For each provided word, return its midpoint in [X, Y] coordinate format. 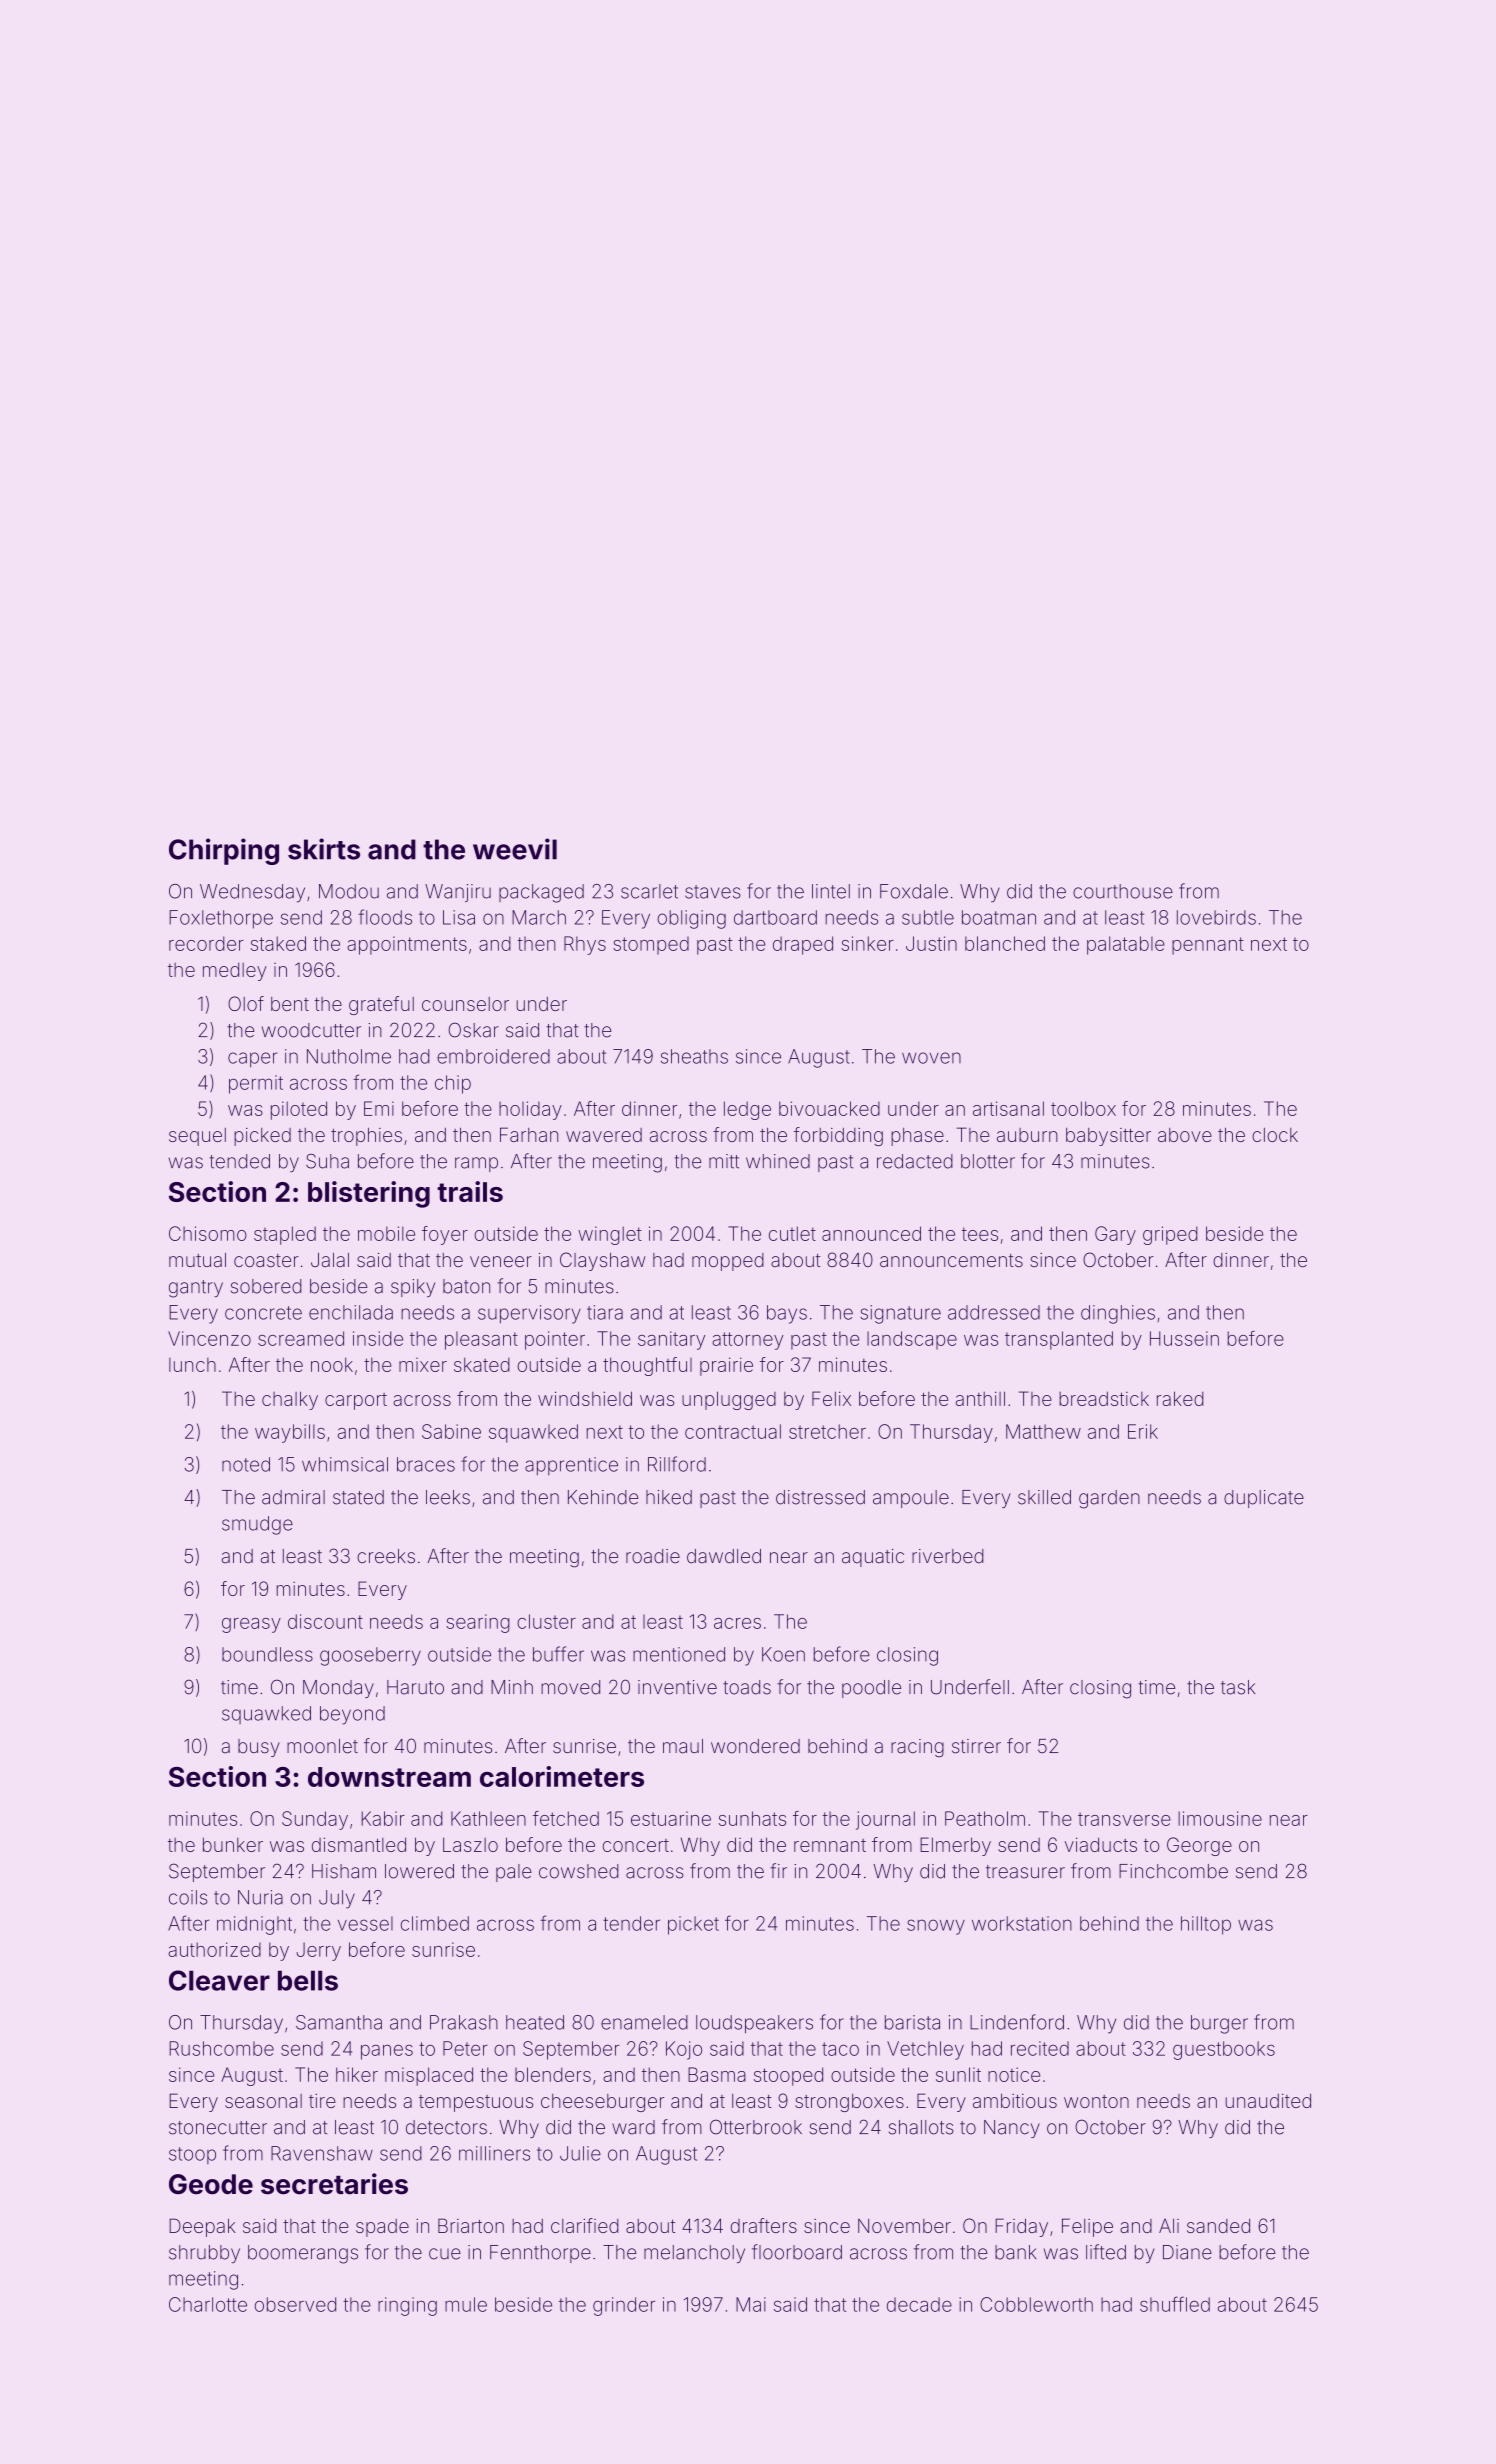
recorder [206, 943]
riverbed [947, 1556]
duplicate [1264, 1499]
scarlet [649, 891]
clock [1275, 1135]
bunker [233, 1844]
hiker [357, 2074]
